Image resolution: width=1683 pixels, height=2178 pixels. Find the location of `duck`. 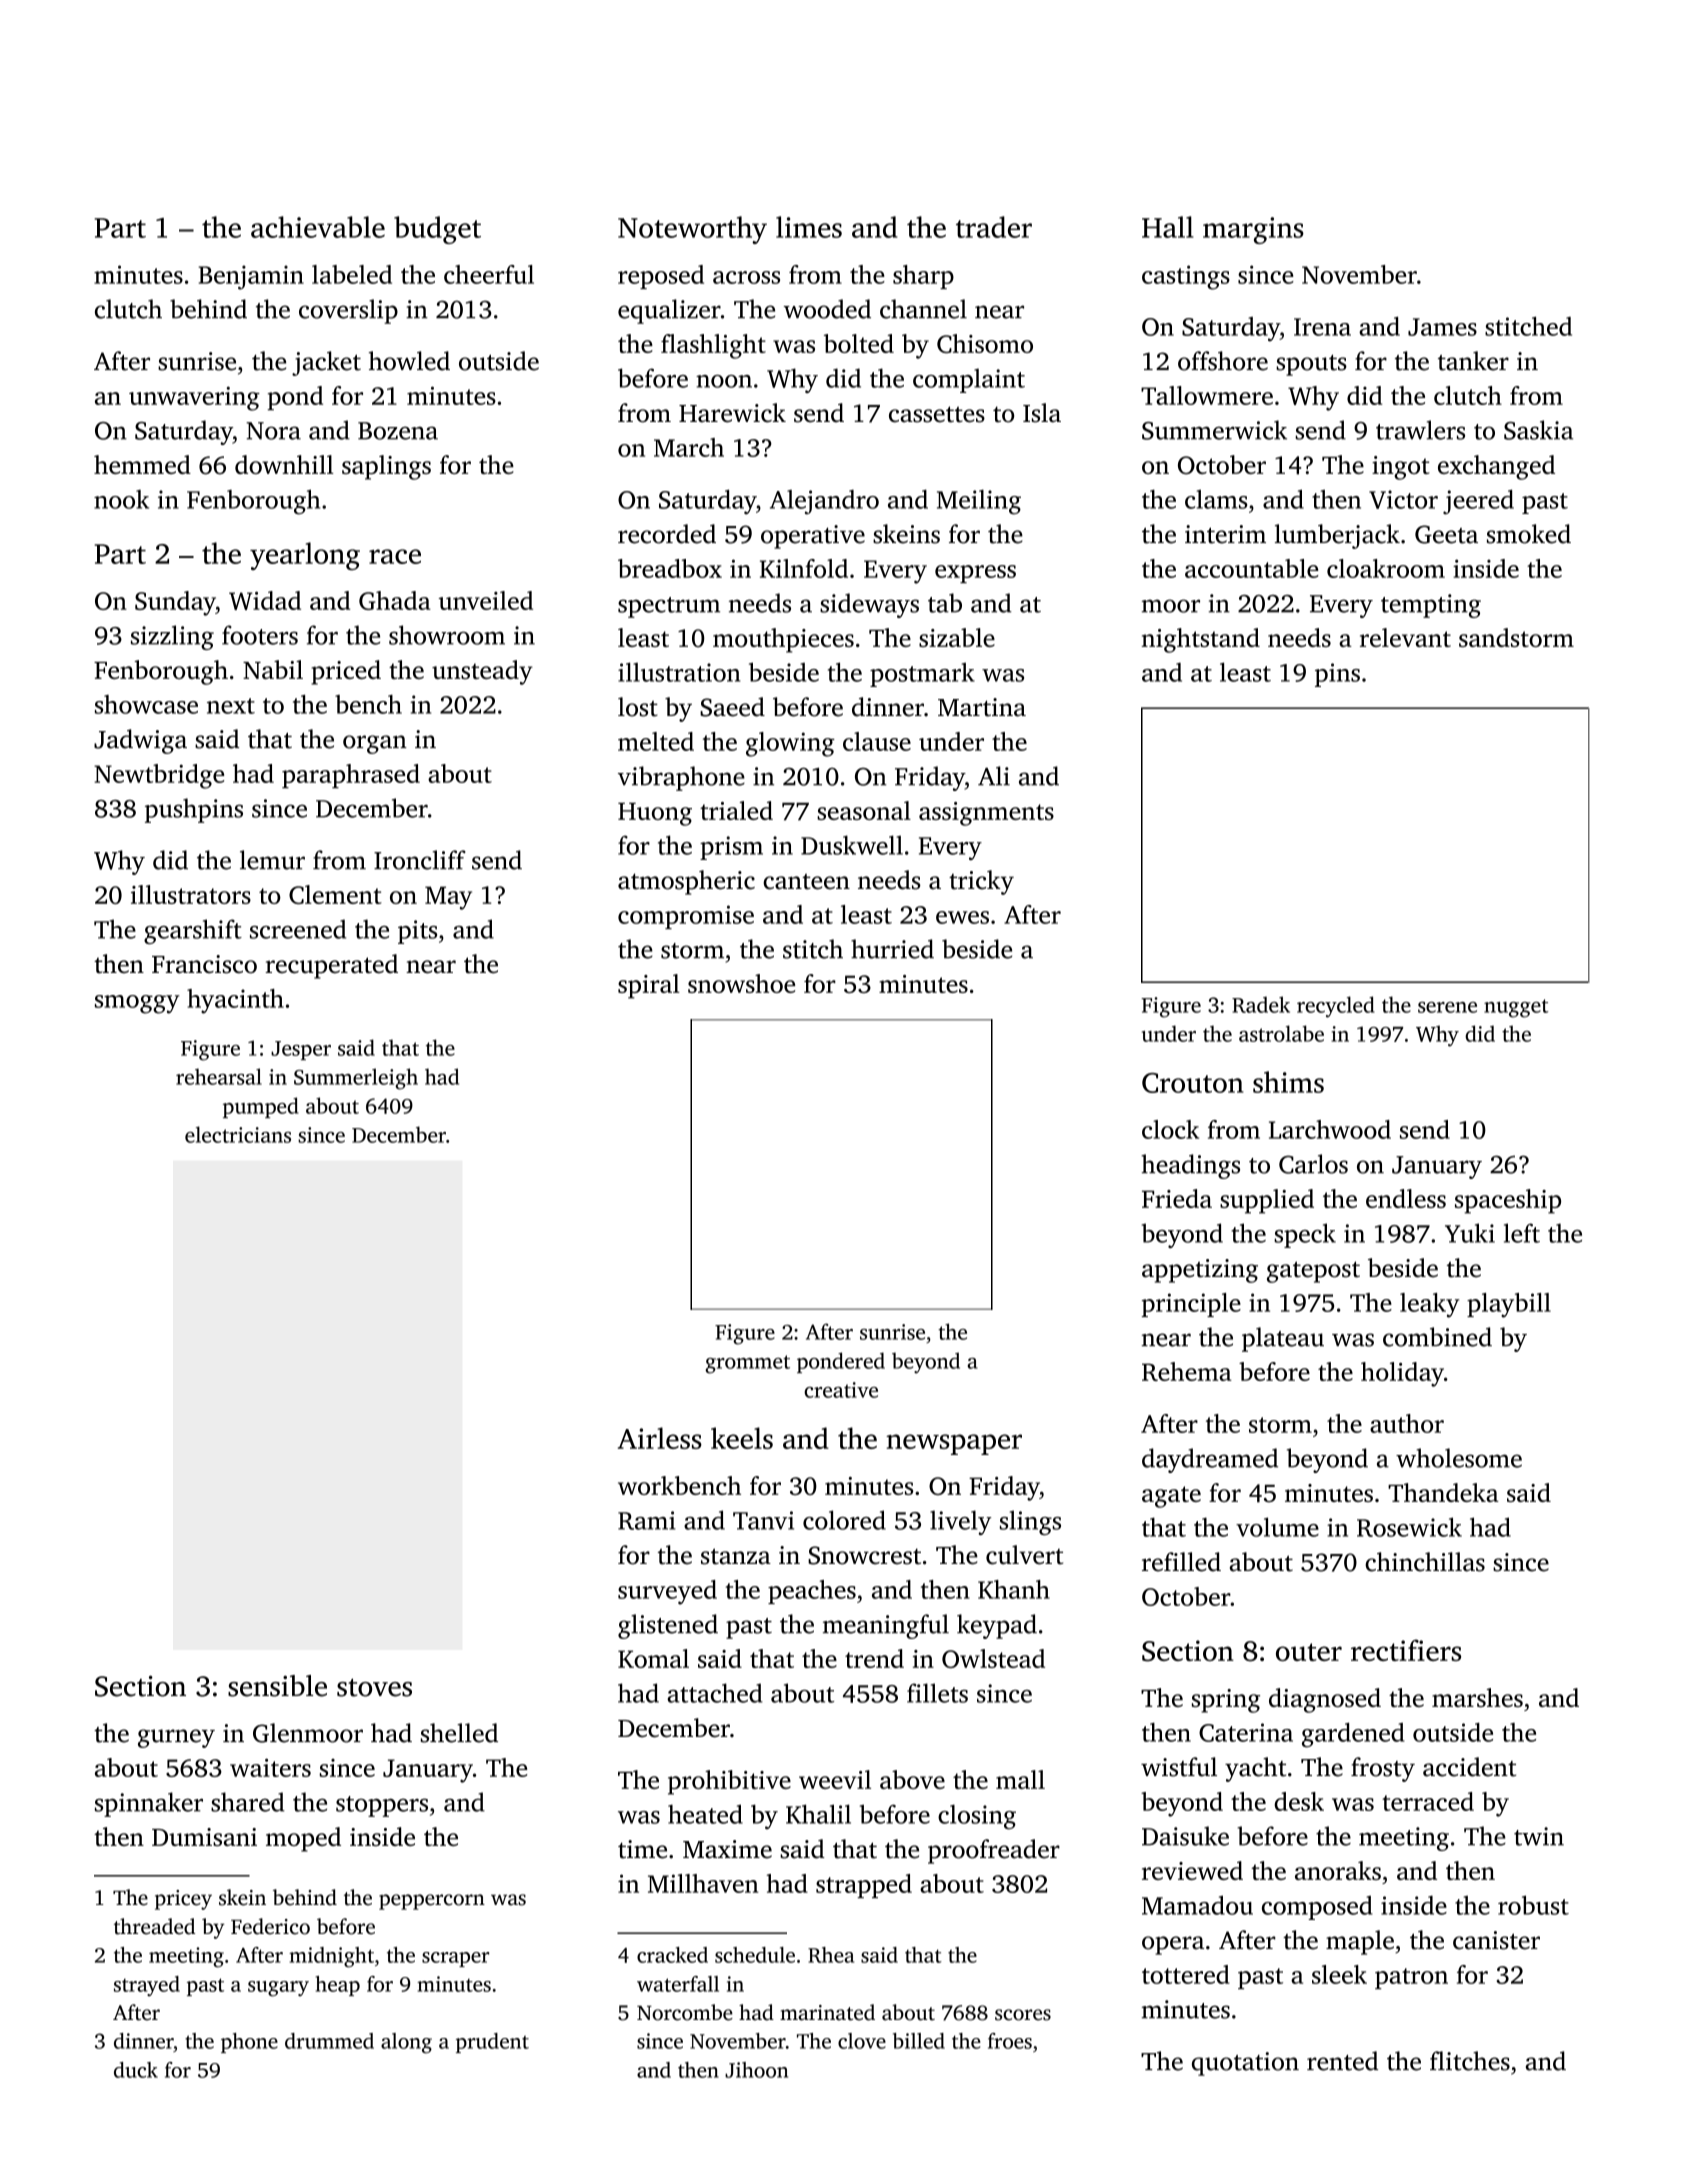

duck is located at coordinates (136, 2070).
